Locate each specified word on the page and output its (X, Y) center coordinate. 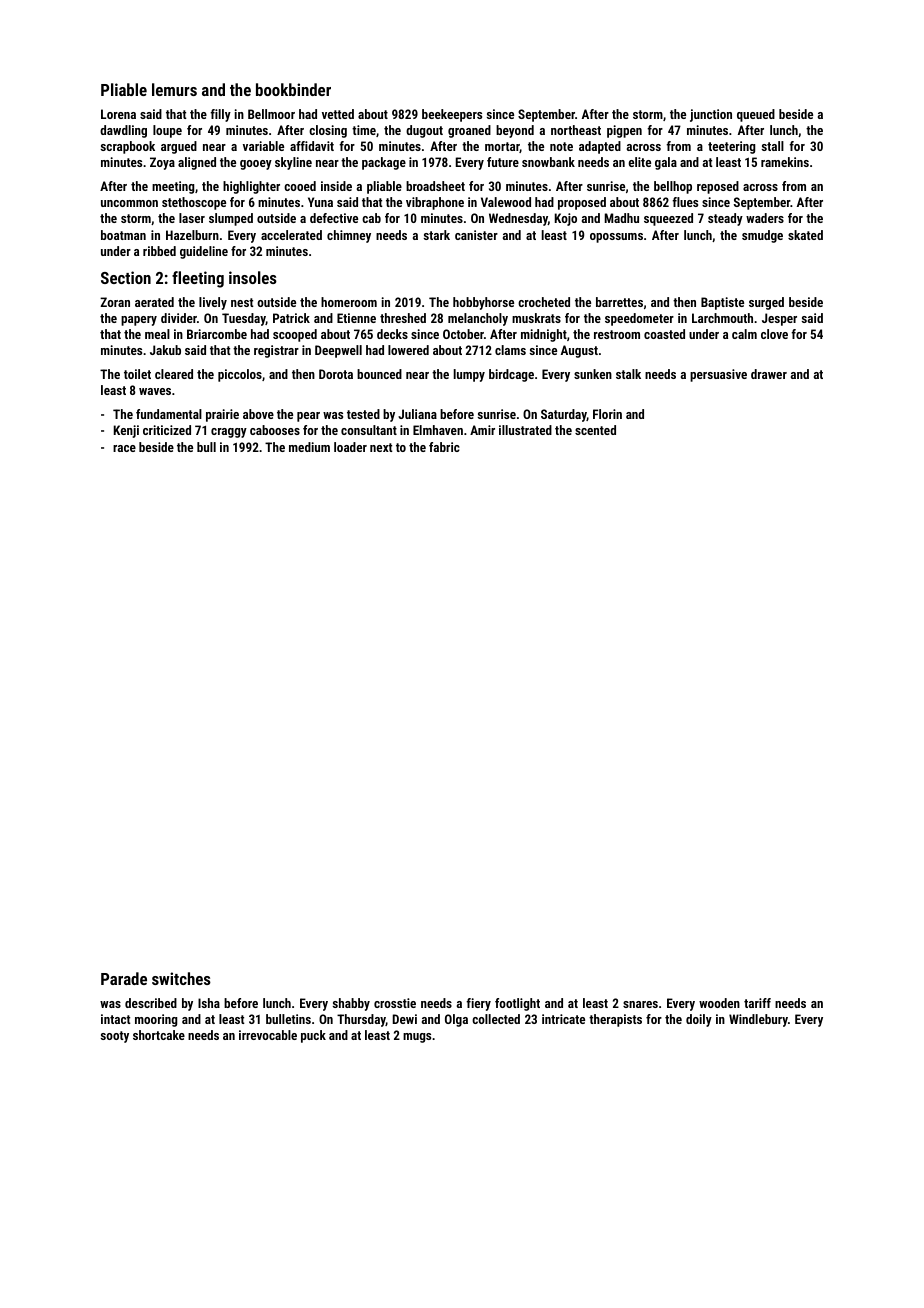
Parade (124, 978)
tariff (757, 1003)
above (258, 414)
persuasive (718, 375)
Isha (209, 1003)
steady (725, 219)
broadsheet (435, 186)
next (381, 447)
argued (179, 147)
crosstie (395, 1003)
